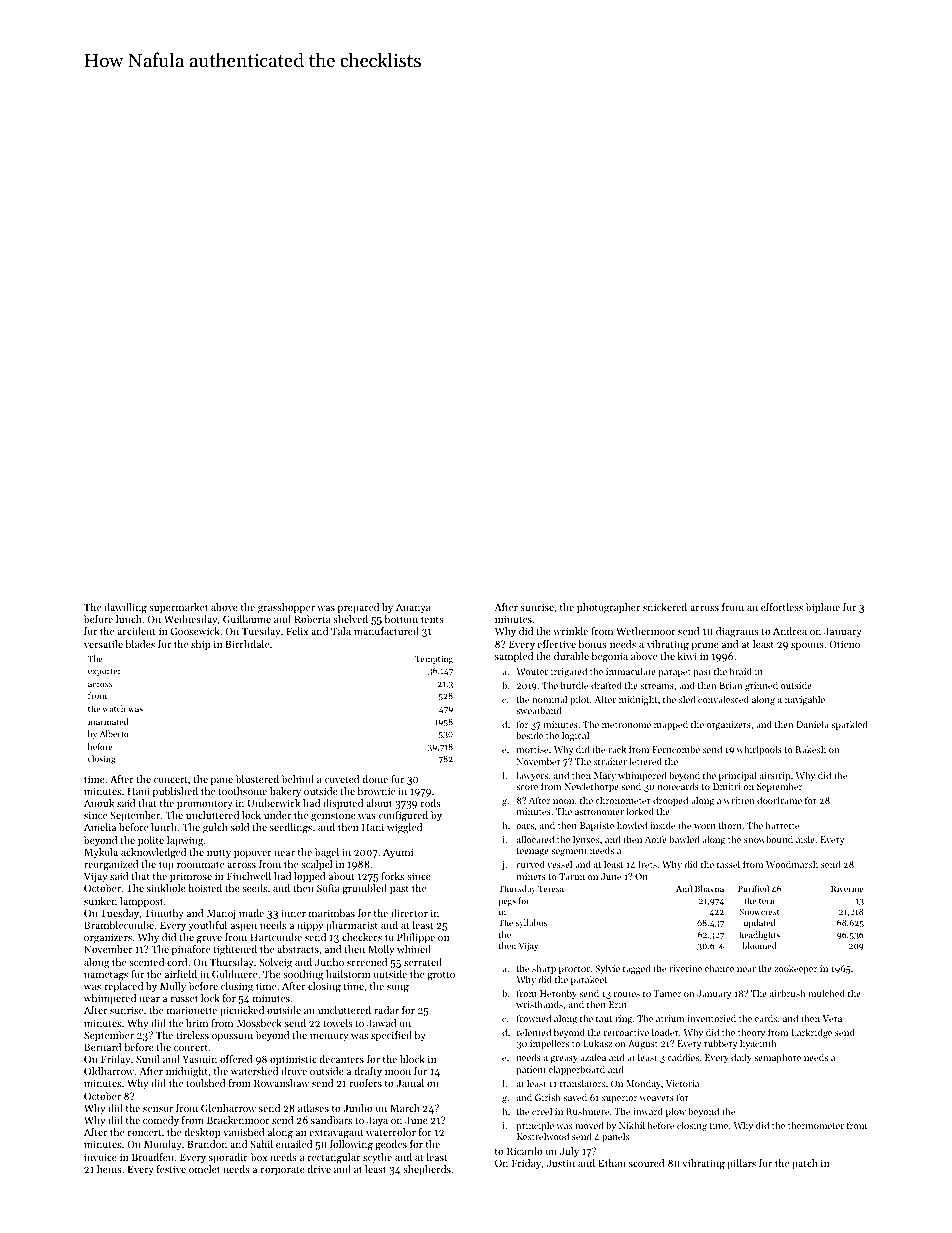  What do you see at coordinates (782, 607) in the screenshot?
I see `effortless` at bounding box center [782, 607].
